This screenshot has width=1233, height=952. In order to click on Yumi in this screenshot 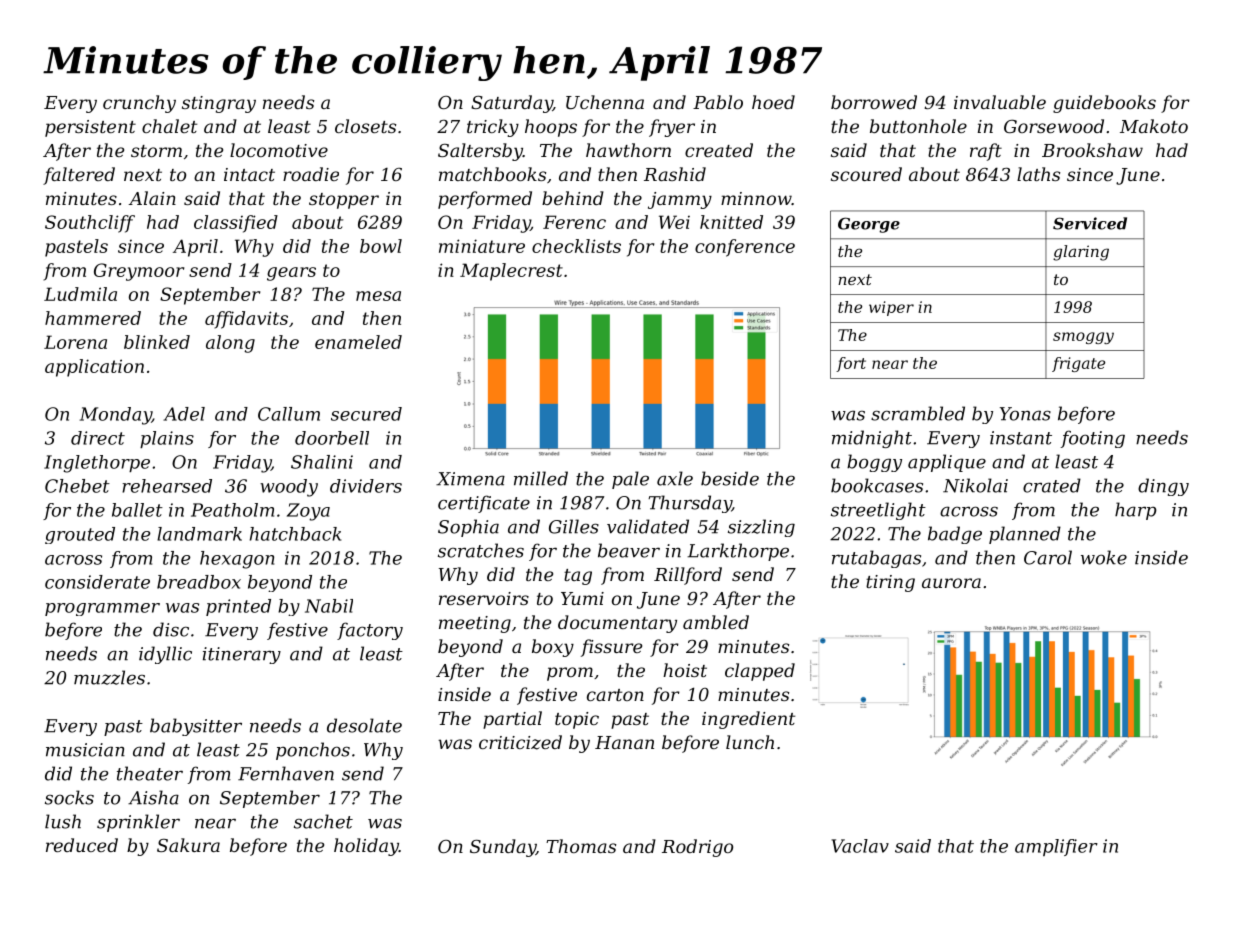, I will do `click(582, 598)`.
